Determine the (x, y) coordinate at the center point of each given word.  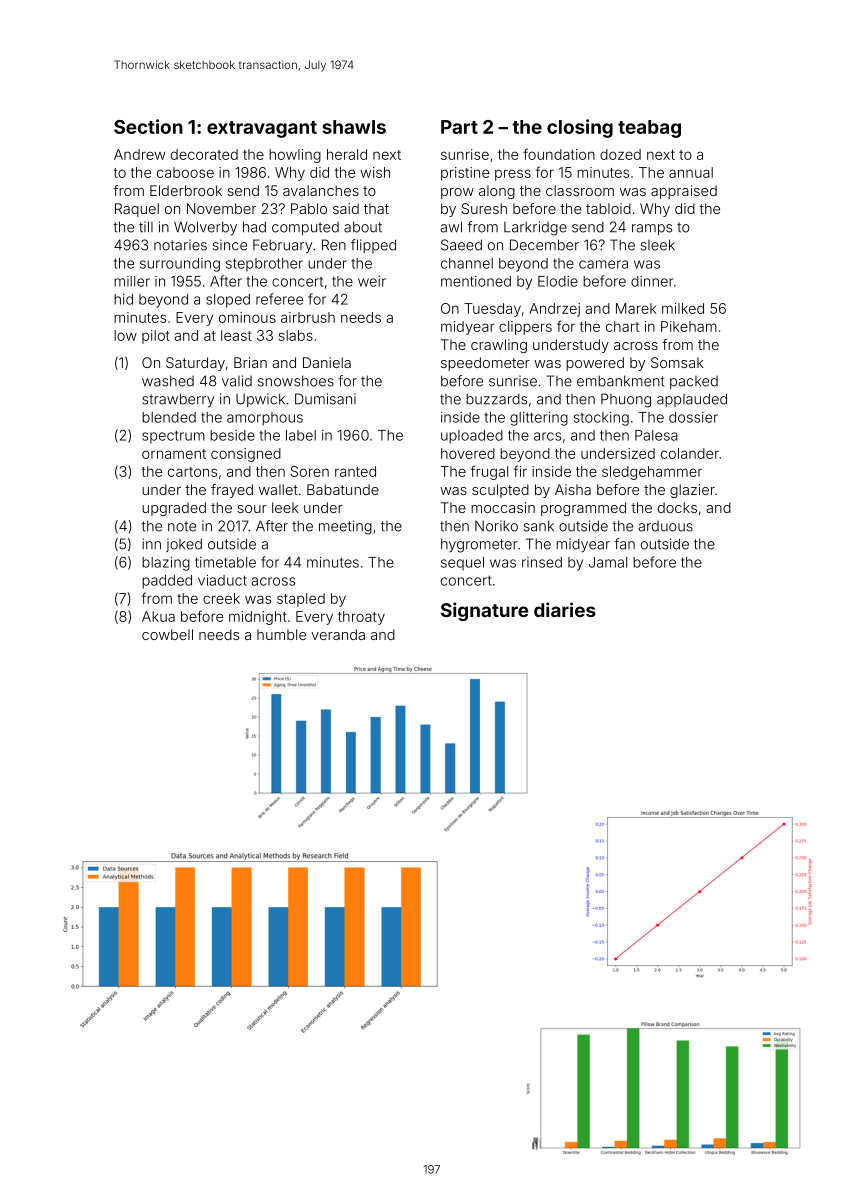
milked (683, 308)
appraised (684, 192)
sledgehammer (652, 473)
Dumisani (325, 399)
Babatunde (343, 489)
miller (132, 281)
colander (690, 453)
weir (372, 281)
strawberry (178, 400)
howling (295, 156)
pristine (465, 174)
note (182, 526)
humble (281, 634)
